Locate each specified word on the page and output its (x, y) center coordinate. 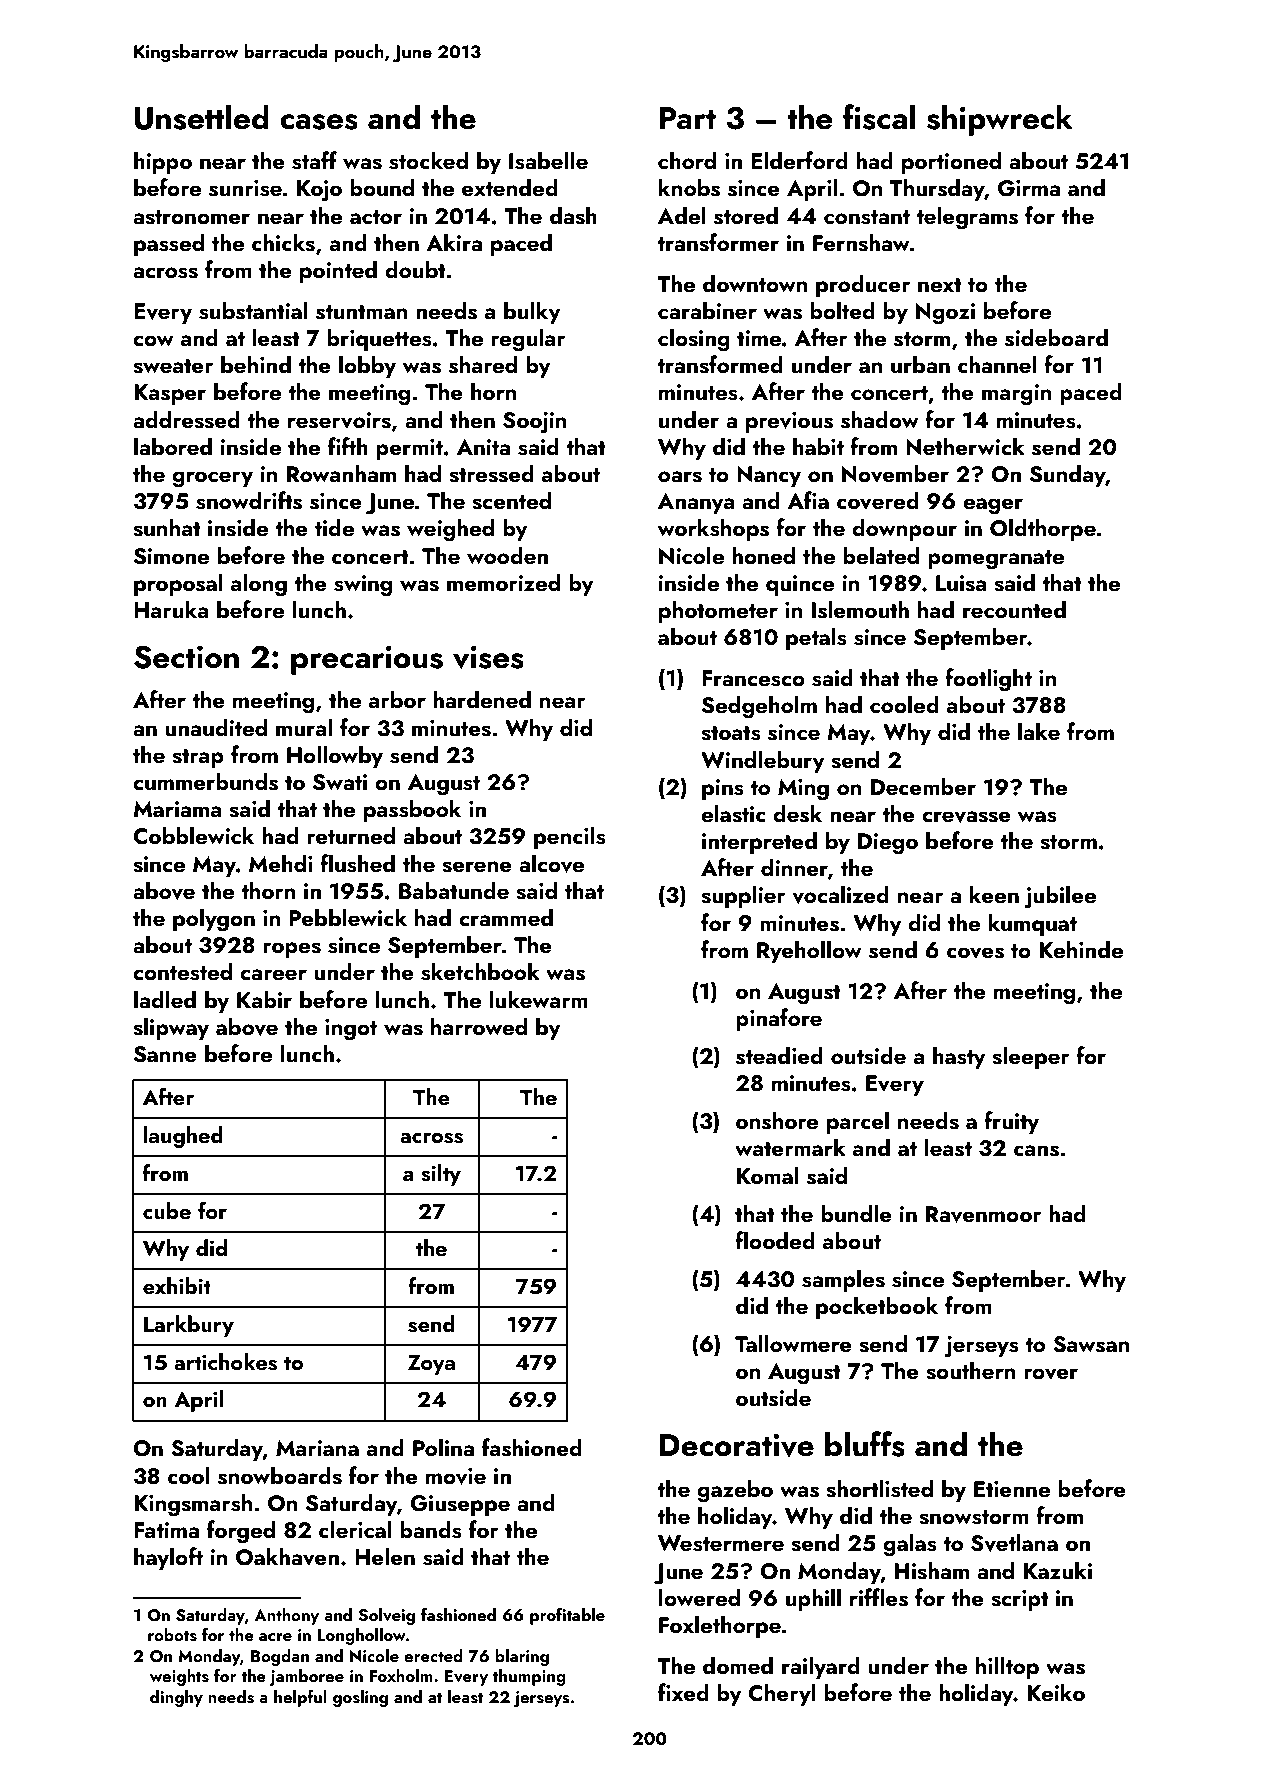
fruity (1011, 1122)
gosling (360, 1698)
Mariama (177, 809)
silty (441, 1175)
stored (746, 215)
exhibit (177, 1285)
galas (910, 1545)
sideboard (1056, 337)
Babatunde (454, 890)
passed (169, 244)
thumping (529, 1677)
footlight (988, 680)
